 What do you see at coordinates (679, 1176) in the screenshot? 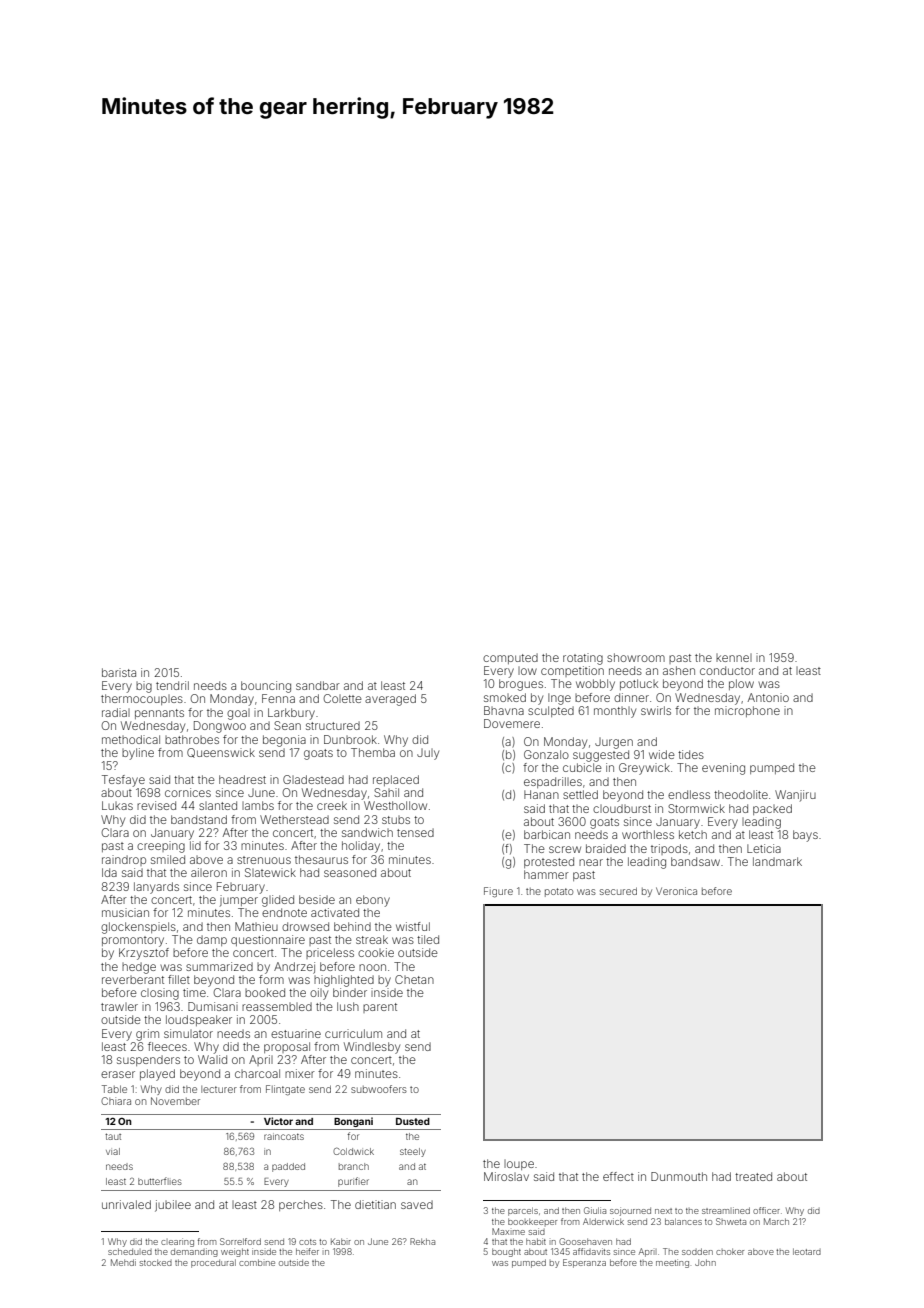
I see `Dunmouth` at bounding box center [679, 1176].
